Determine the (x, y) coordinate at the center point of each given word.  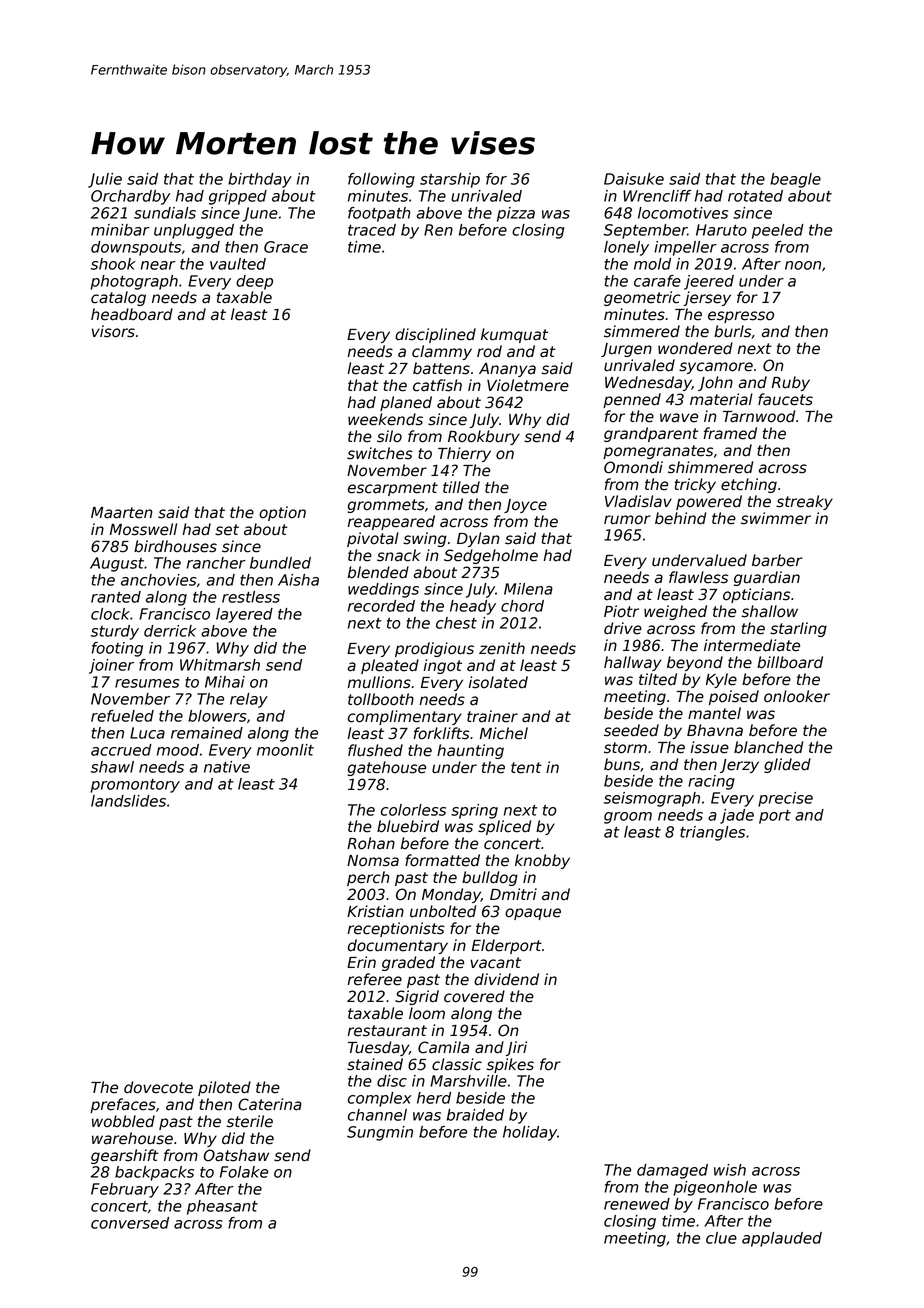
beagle (795, 180)
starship (450, 180)
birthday (260, 180)
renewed (637, 1204)
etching (749, 485)
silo (389, 436)
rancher (216, 563)
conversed (130, 1223)
